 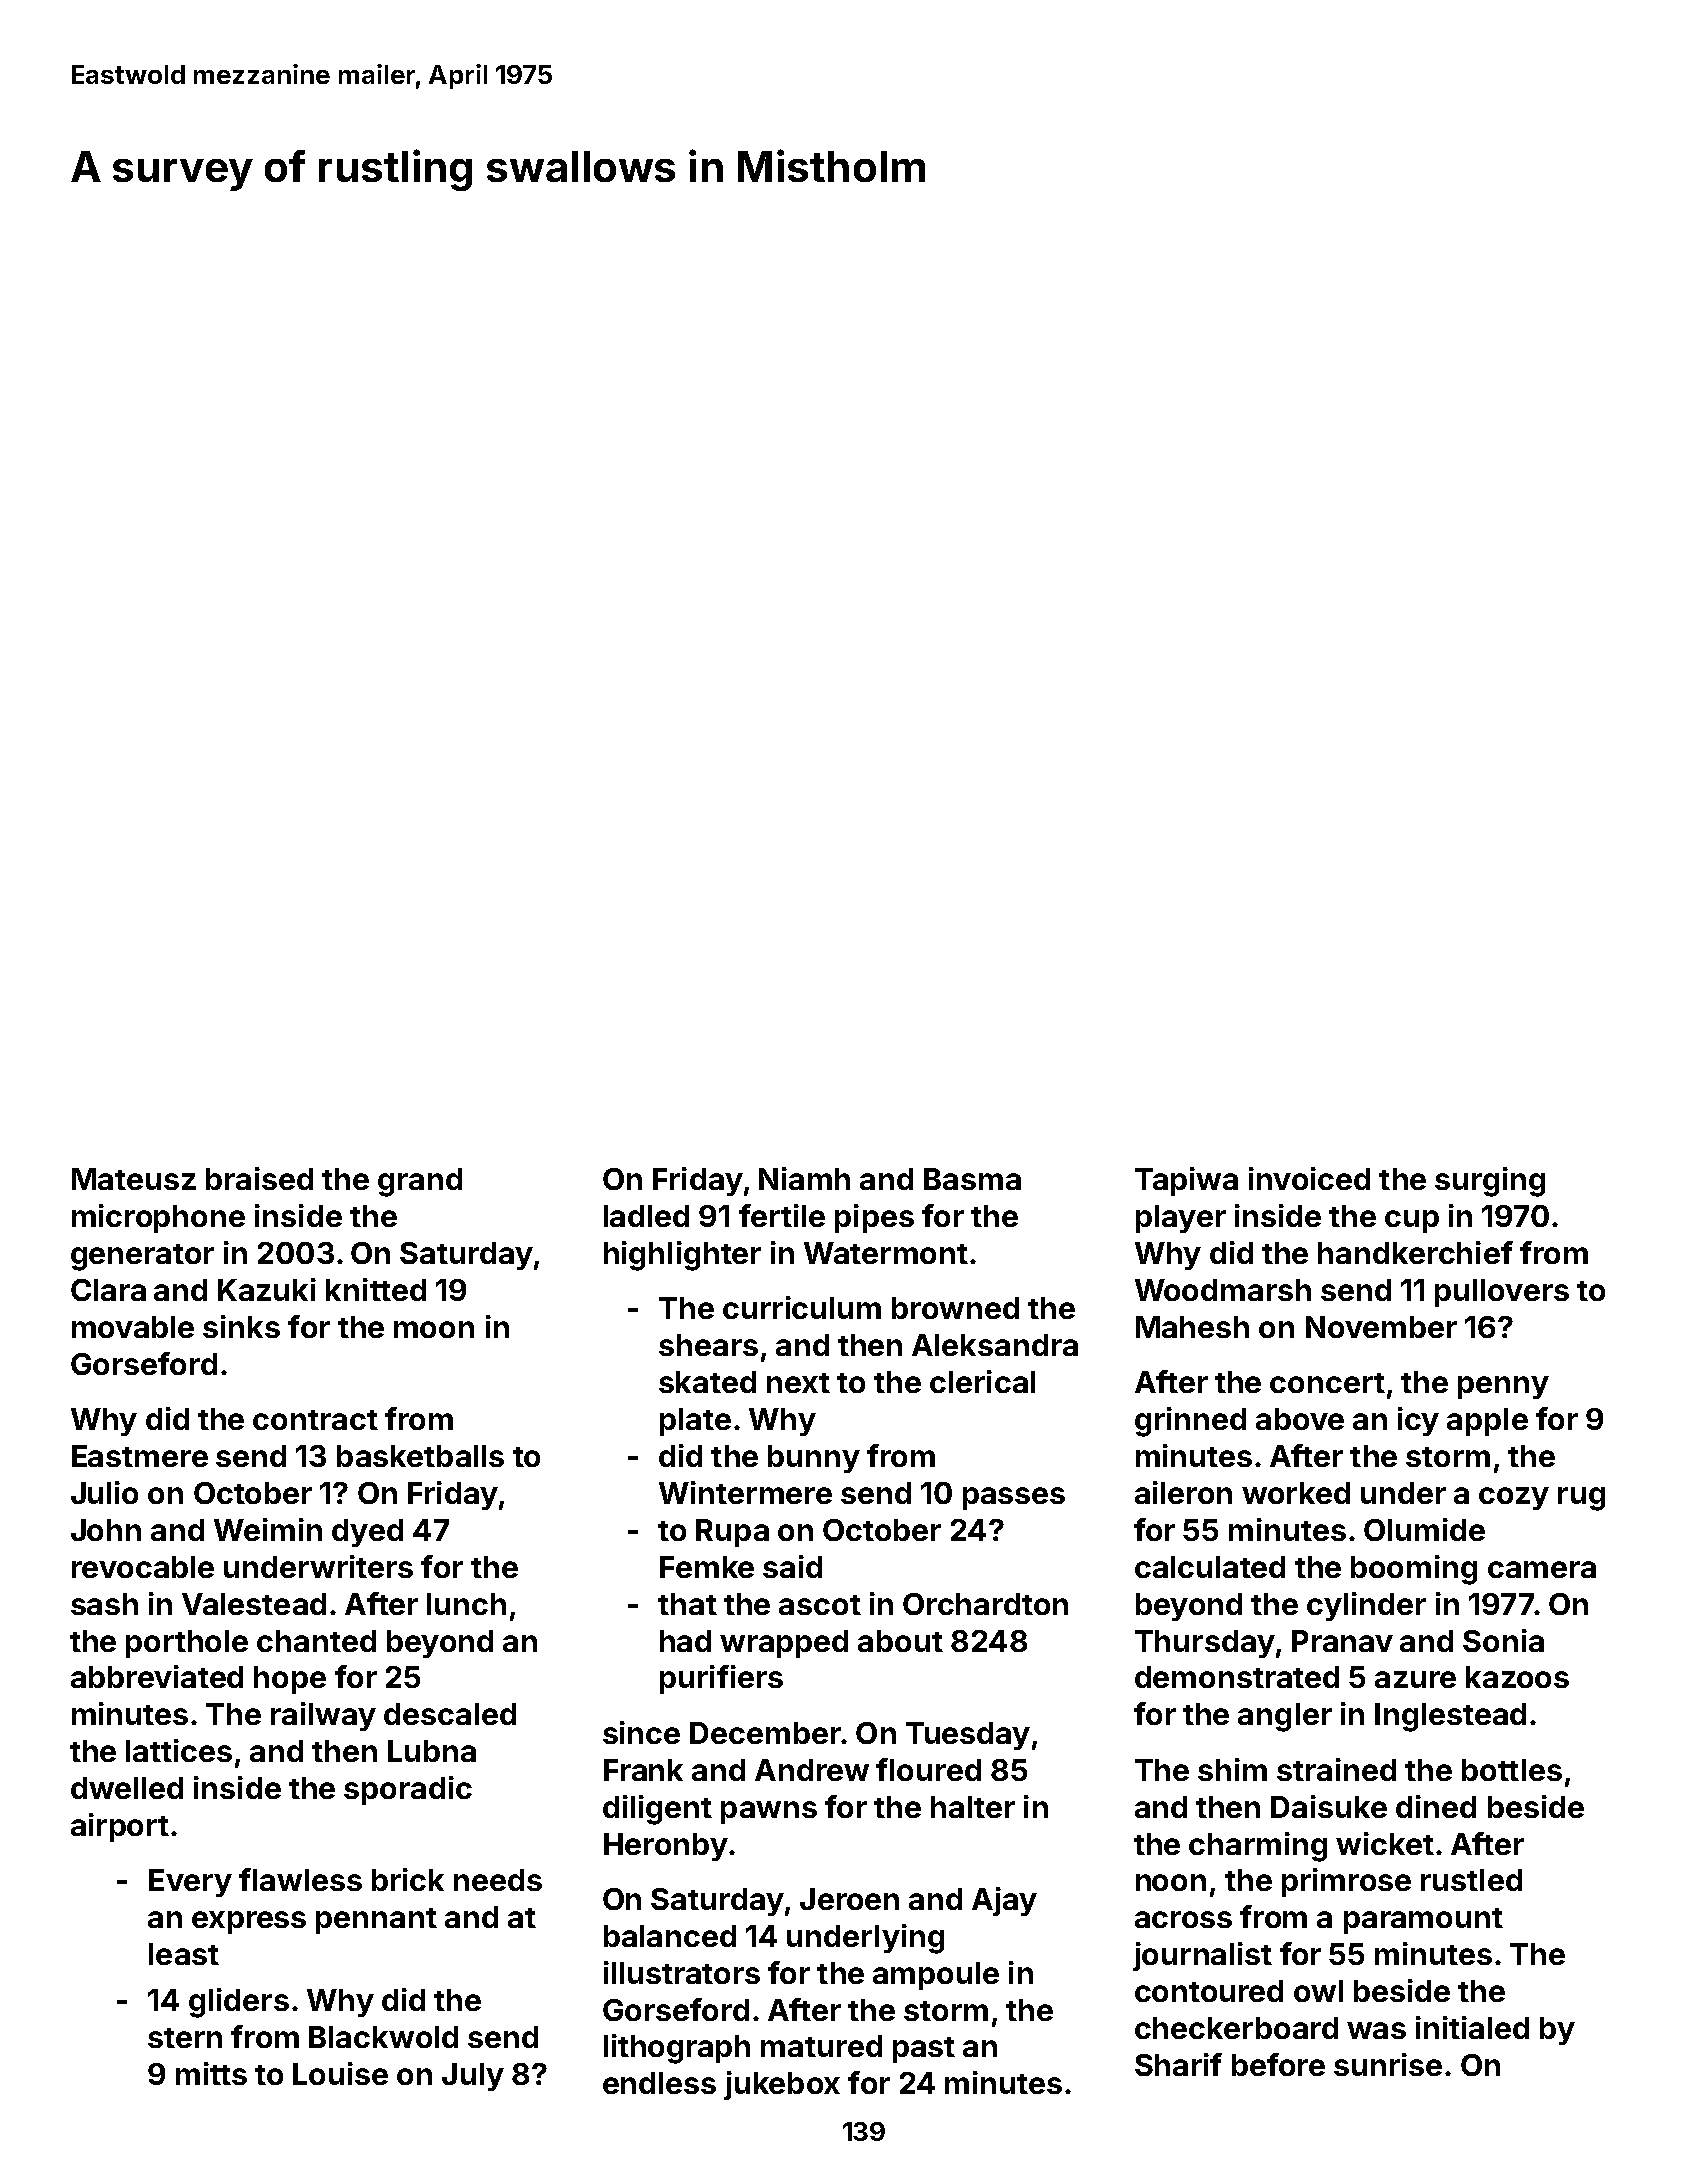 I want to click on microphone, so click(x=158, y=1218).
